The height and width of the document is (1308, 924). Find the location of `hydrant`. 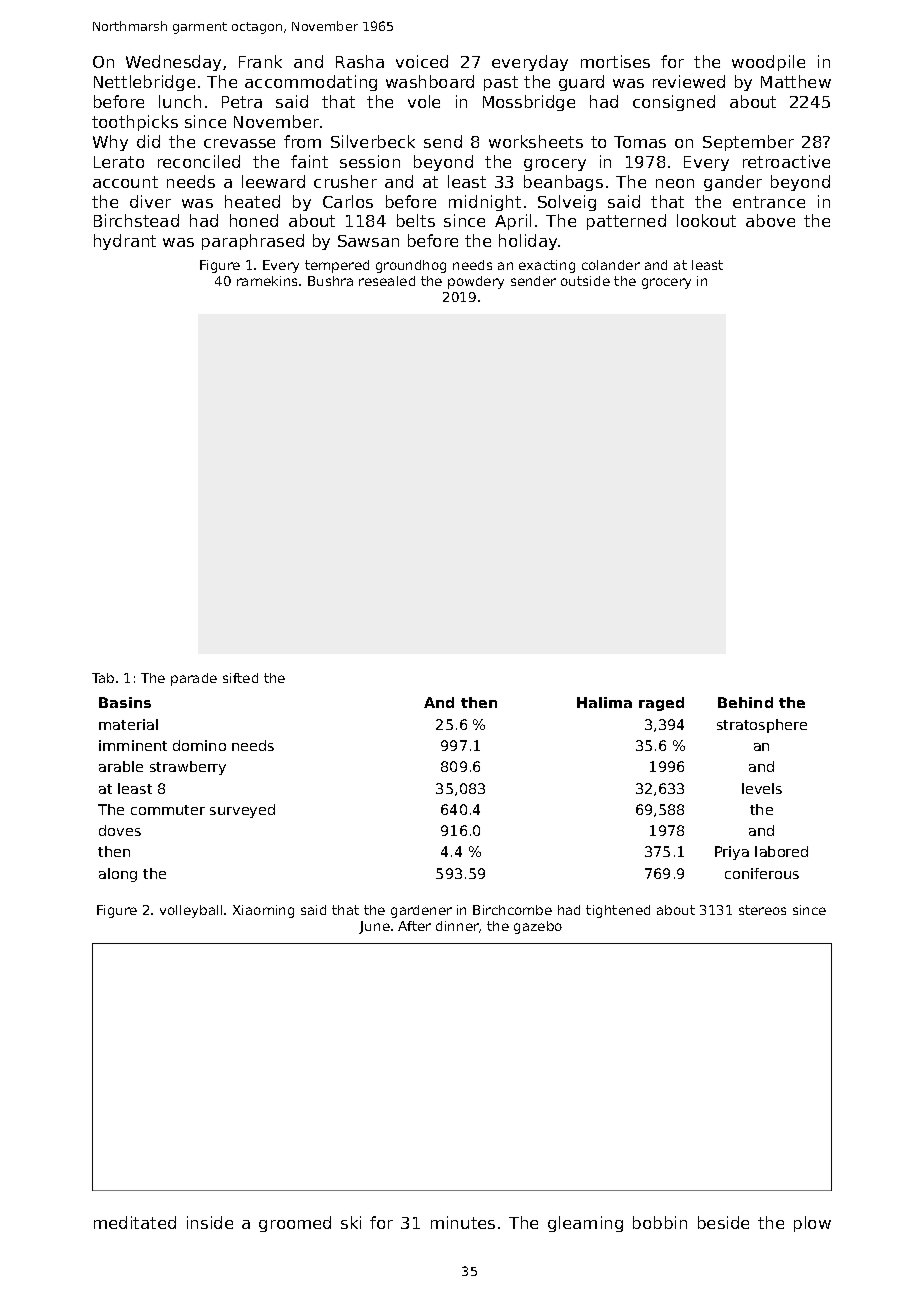

hydrant is located at coordinates (125, 242).
